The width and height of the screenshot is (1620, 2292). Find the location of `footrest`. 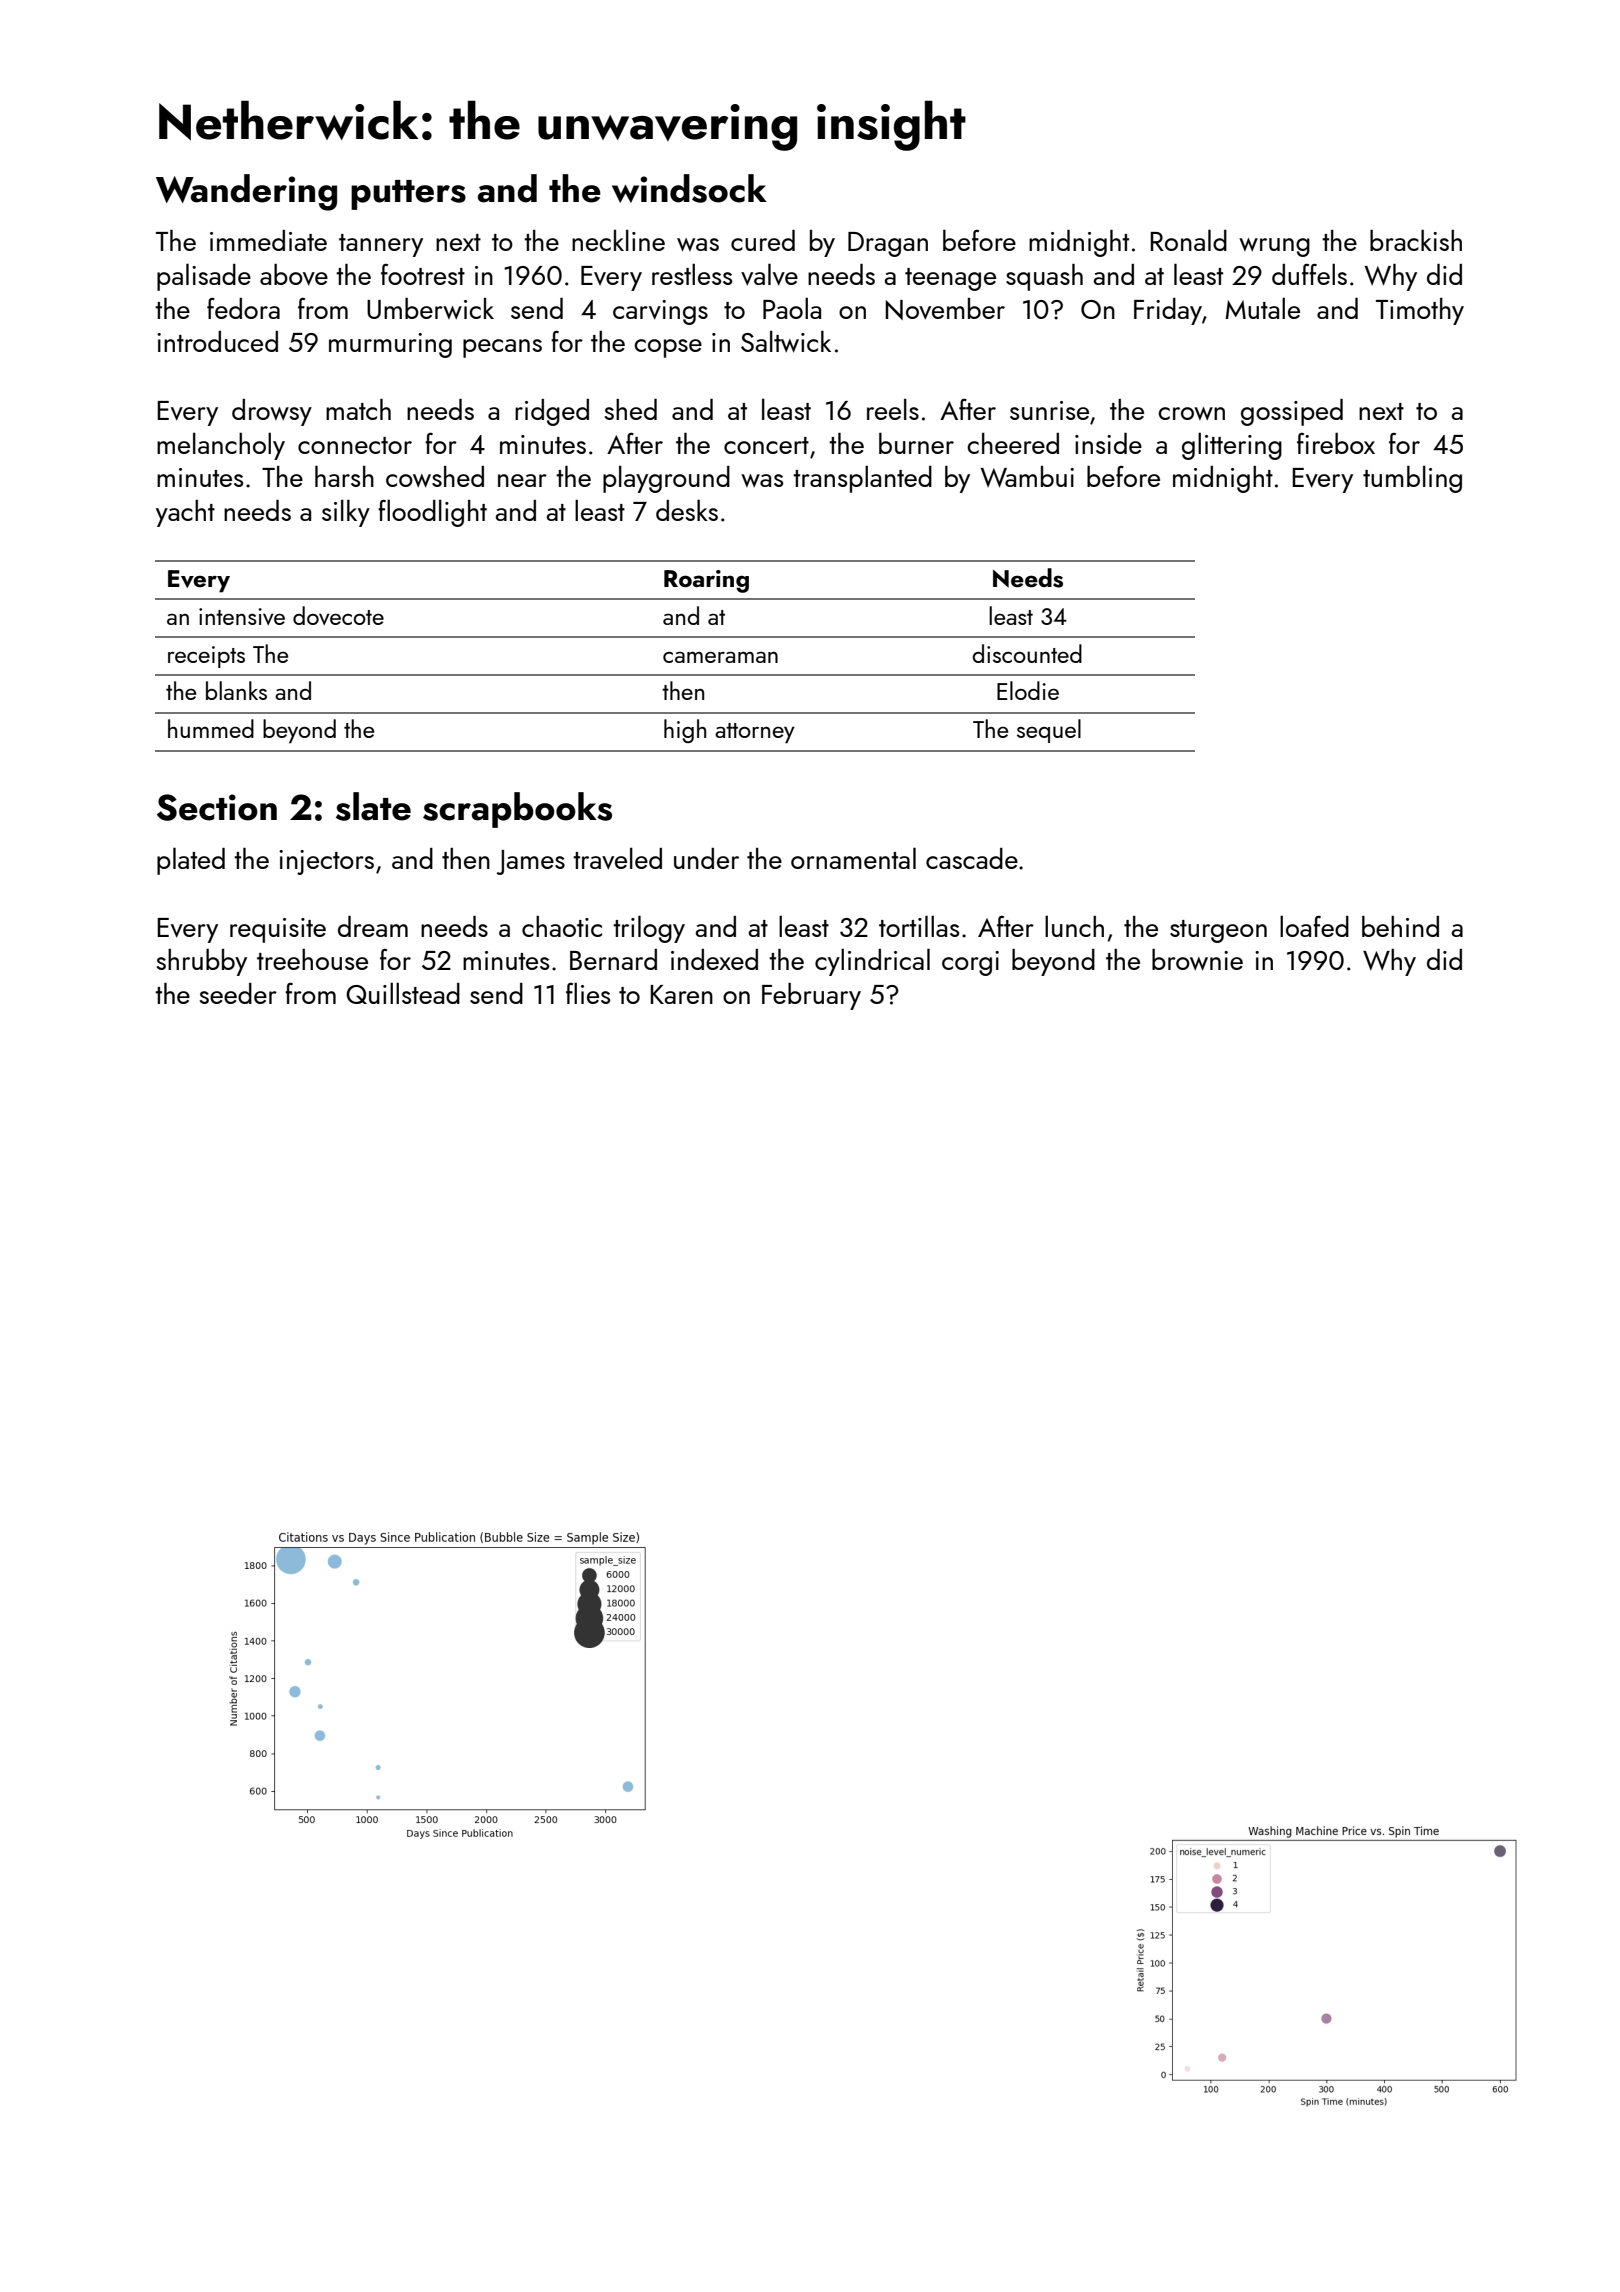

footrest is located at coordinates (423, 274).
